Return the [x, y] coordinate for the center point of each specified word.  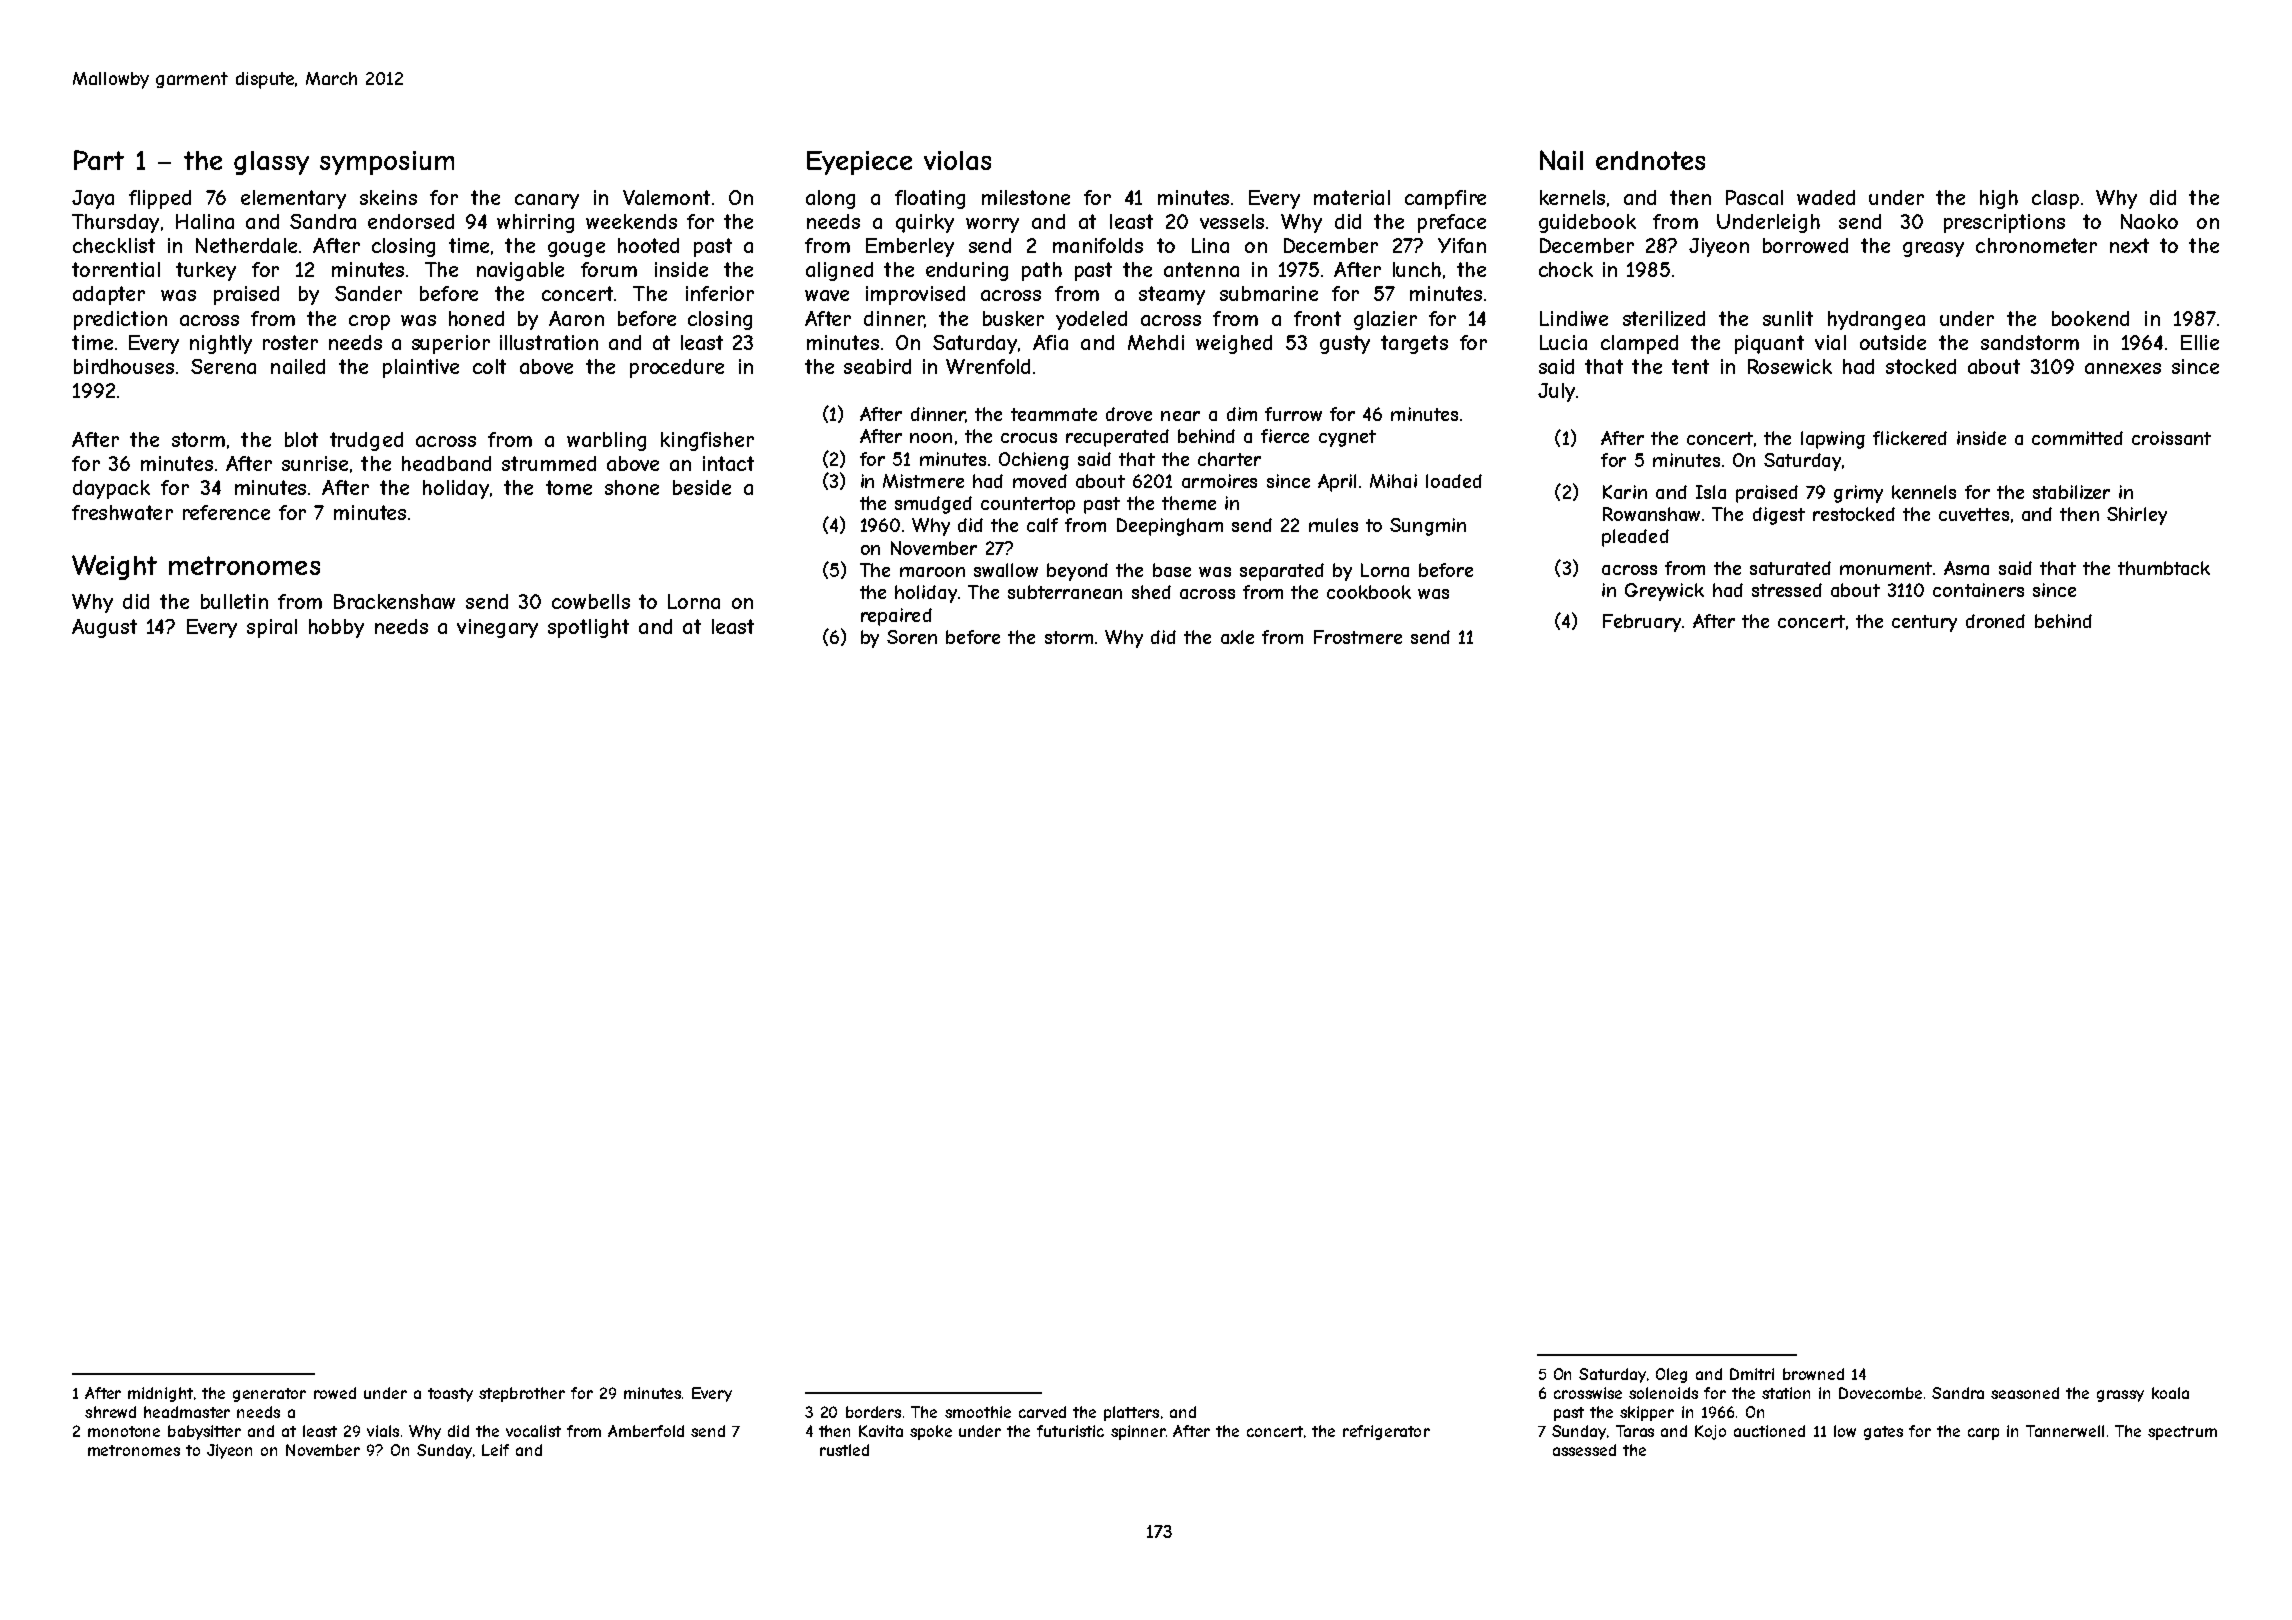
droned [1995, 621]
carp [1983, 1434]
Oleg [1671, 1375]
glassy [271, 163]
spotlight [588, 628]
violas [957, 160]
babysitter [204, 1432]
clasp [2055, 199]
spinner [1138, 1432]
